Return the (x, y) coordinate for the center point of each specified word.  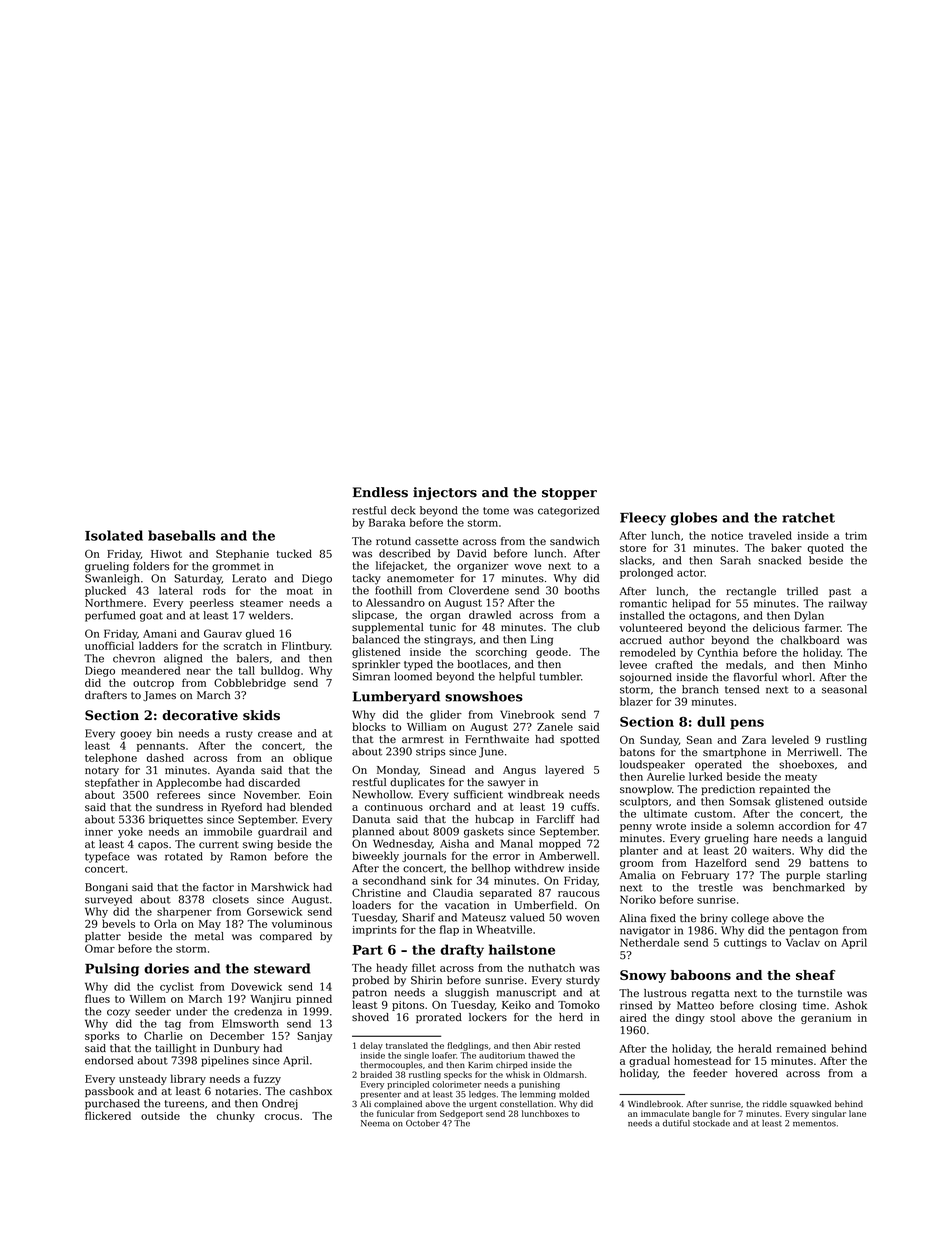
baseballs (182, 535)
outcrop (153, 684)
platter (103, 937)
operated (718, 765)
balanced (376, 639)
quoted (825, 548)
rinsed (636, 1005)
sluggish (467, 993)
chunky (236, 1116)
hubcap (494, 820)
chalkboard (810, 640)
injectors (445, 493)
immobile (228, 831)
